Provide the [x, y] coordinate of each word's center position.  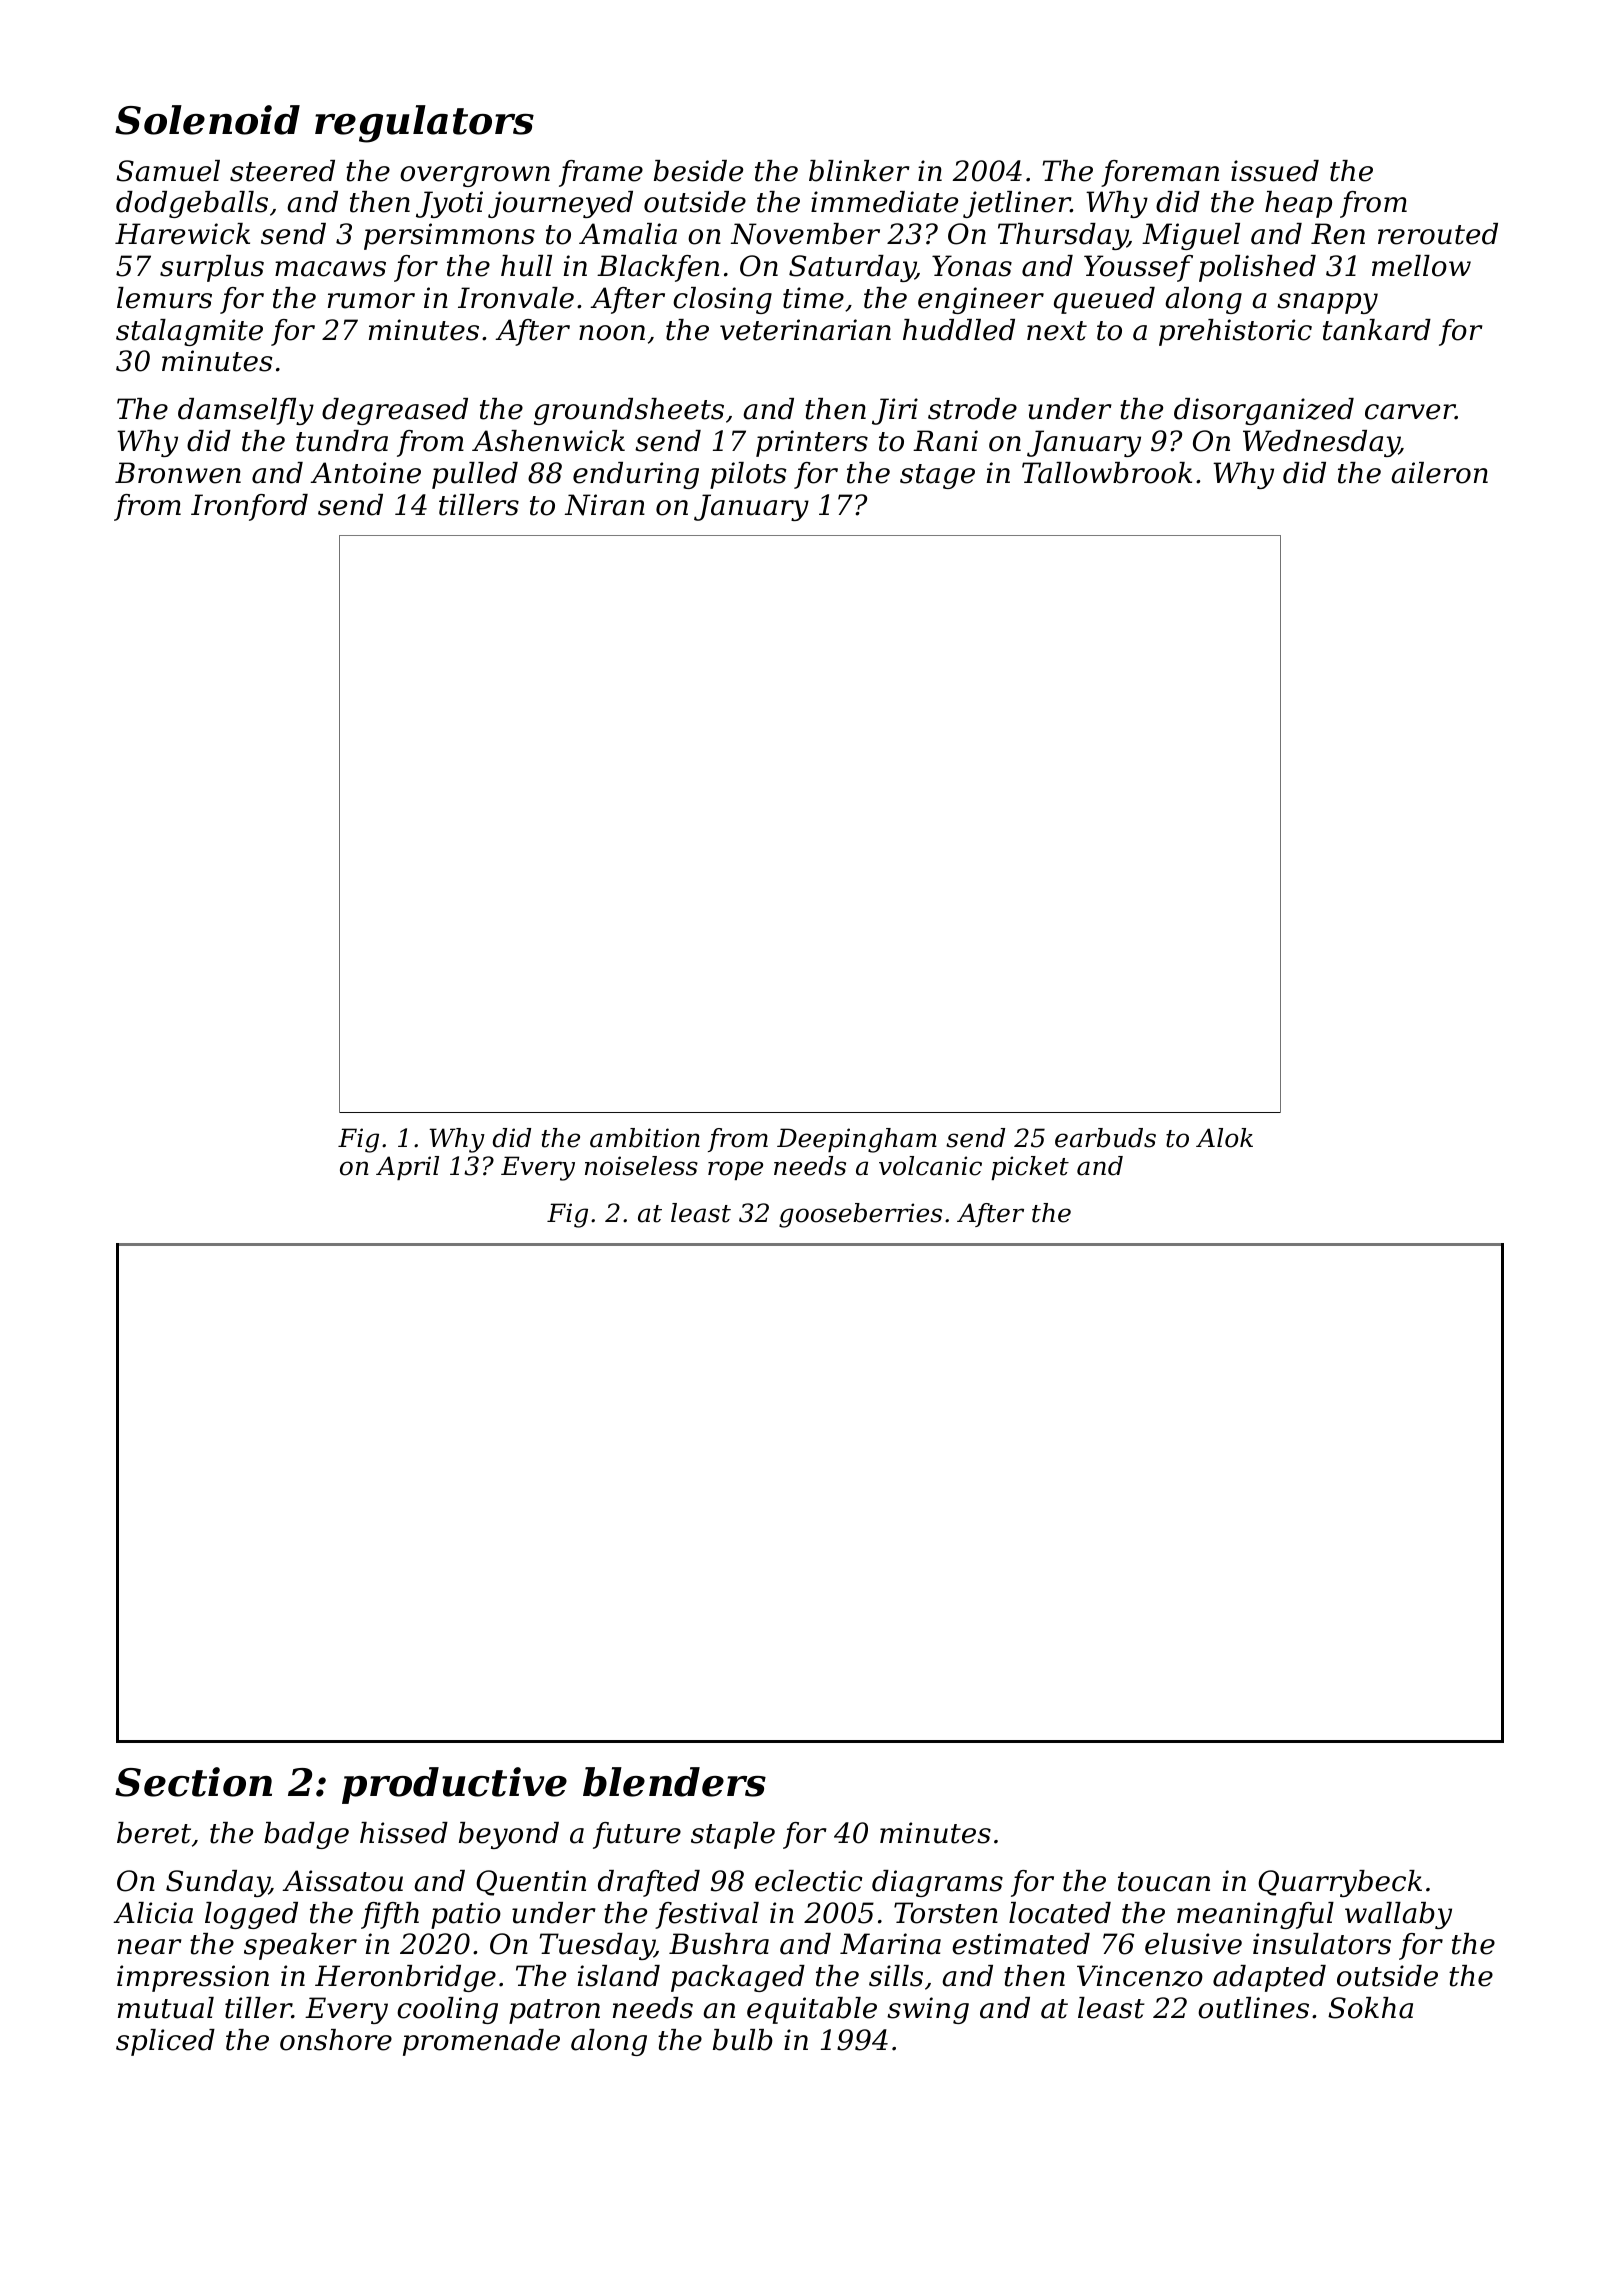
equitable [812, 2010]
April [407, 1168]
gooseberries [860, 1215]
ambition [645, 1138]
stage [937, 476]
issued [1275, 171]
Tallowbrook [1107, 473]
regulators [424, 124]
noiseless [641, 1166]
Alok [1224, 1138]
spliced [165, 2042]
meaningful [1255, 1915]
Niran [605, 505]
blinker [859, 171]
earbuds [1105, 1138]
